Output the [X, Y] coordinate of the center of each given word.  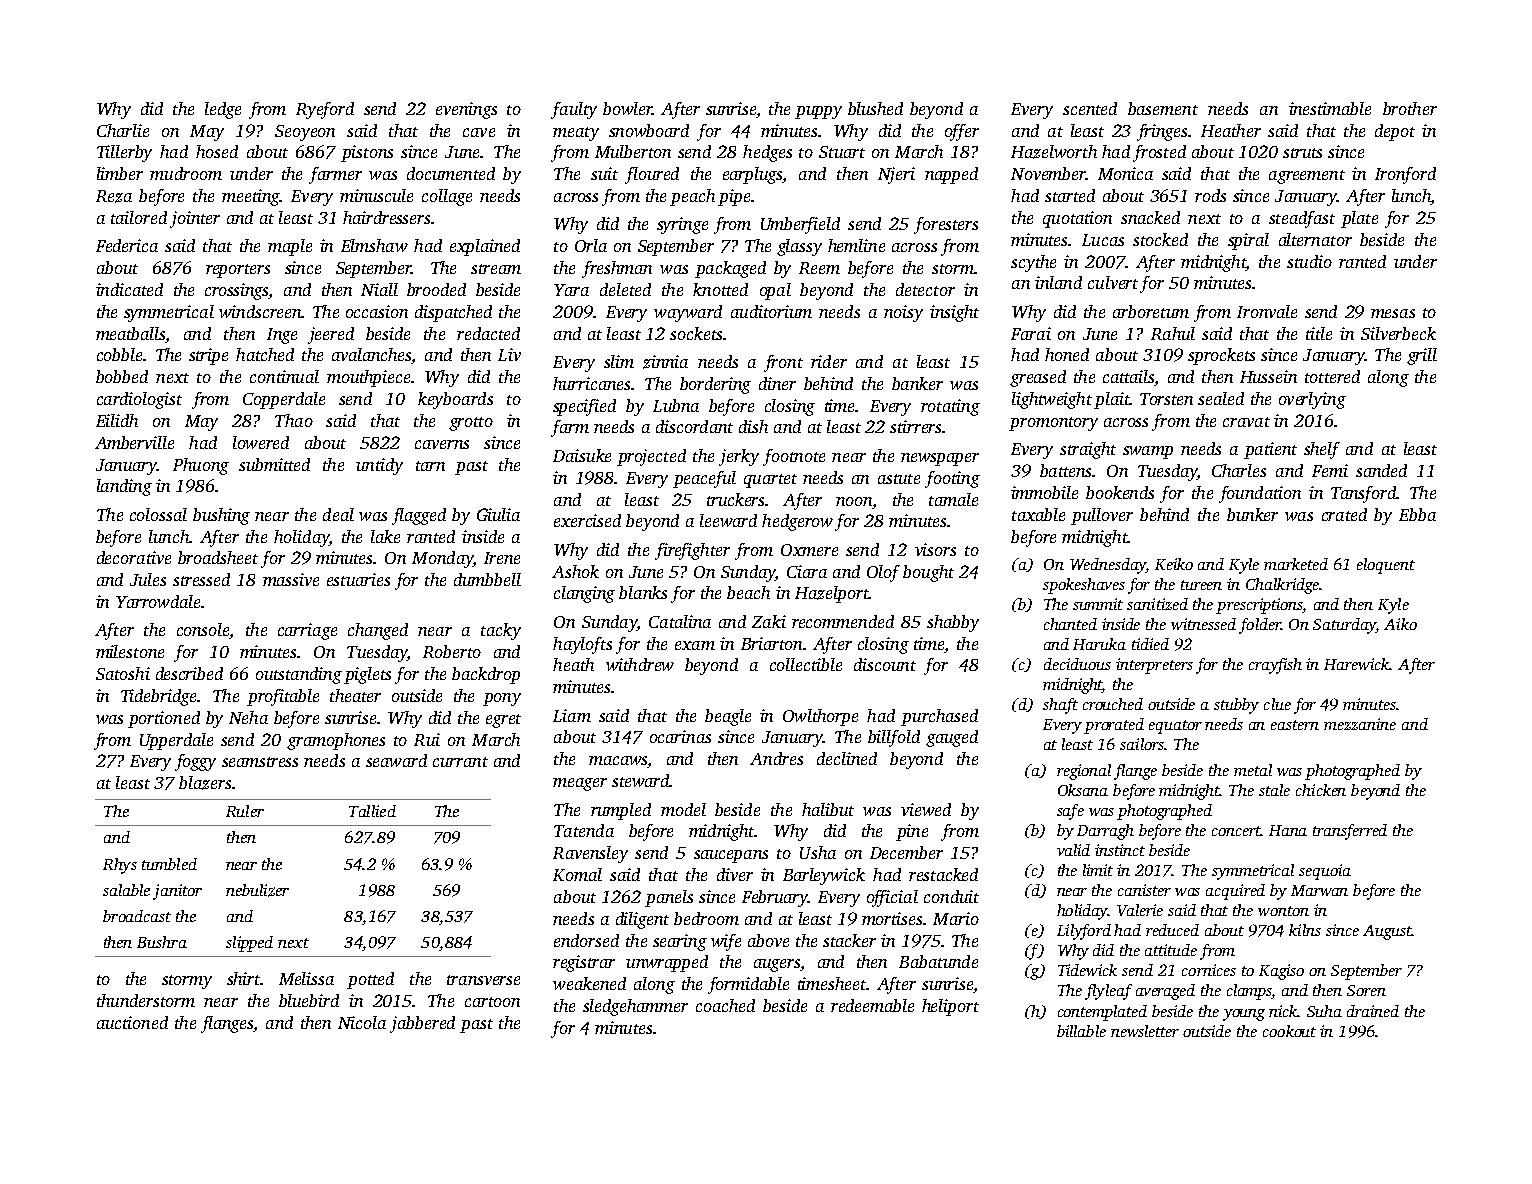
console [203, 629]
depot [1395, 132]
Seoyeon [305, 133]
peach [692, 197]
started [1070, 195]
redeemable [872, 1005]
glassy [799, 247]
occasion [377, 311]
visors [935, 549]
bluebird [309, 1000]
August [1387, 932]
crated [1344, 514]
